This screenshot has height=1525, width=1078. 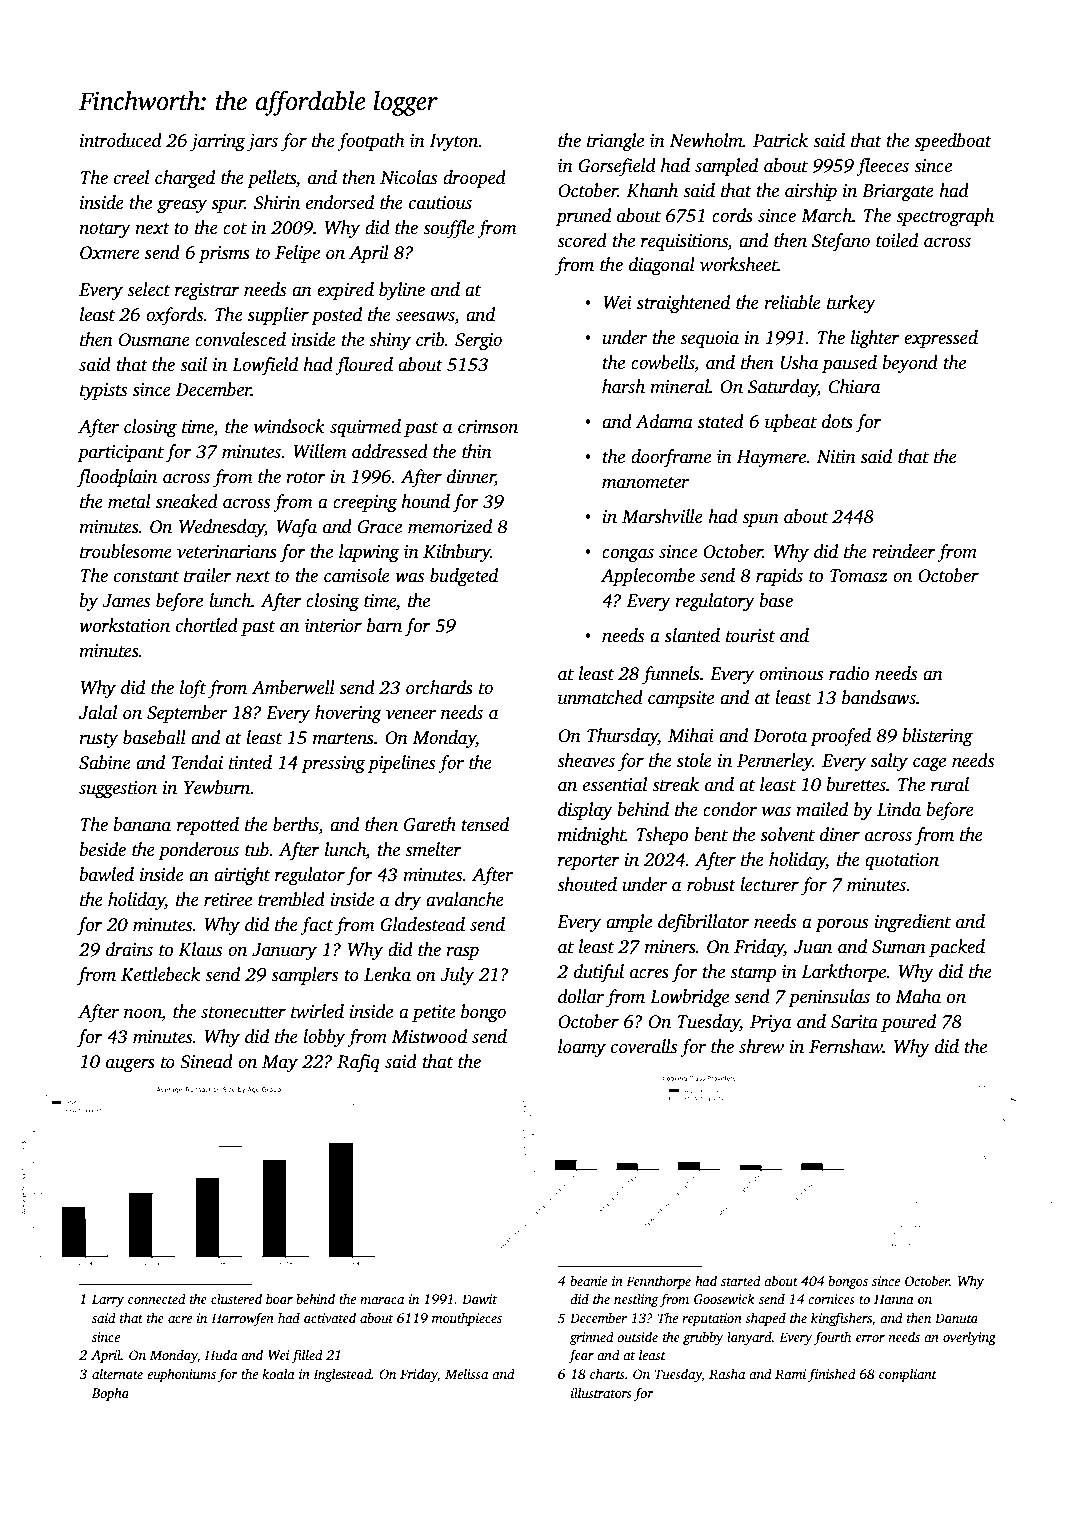 What do you see at coordinates (478, 341) in the screenshot?
I see `Sergio` at bounding box center [478, 341].
